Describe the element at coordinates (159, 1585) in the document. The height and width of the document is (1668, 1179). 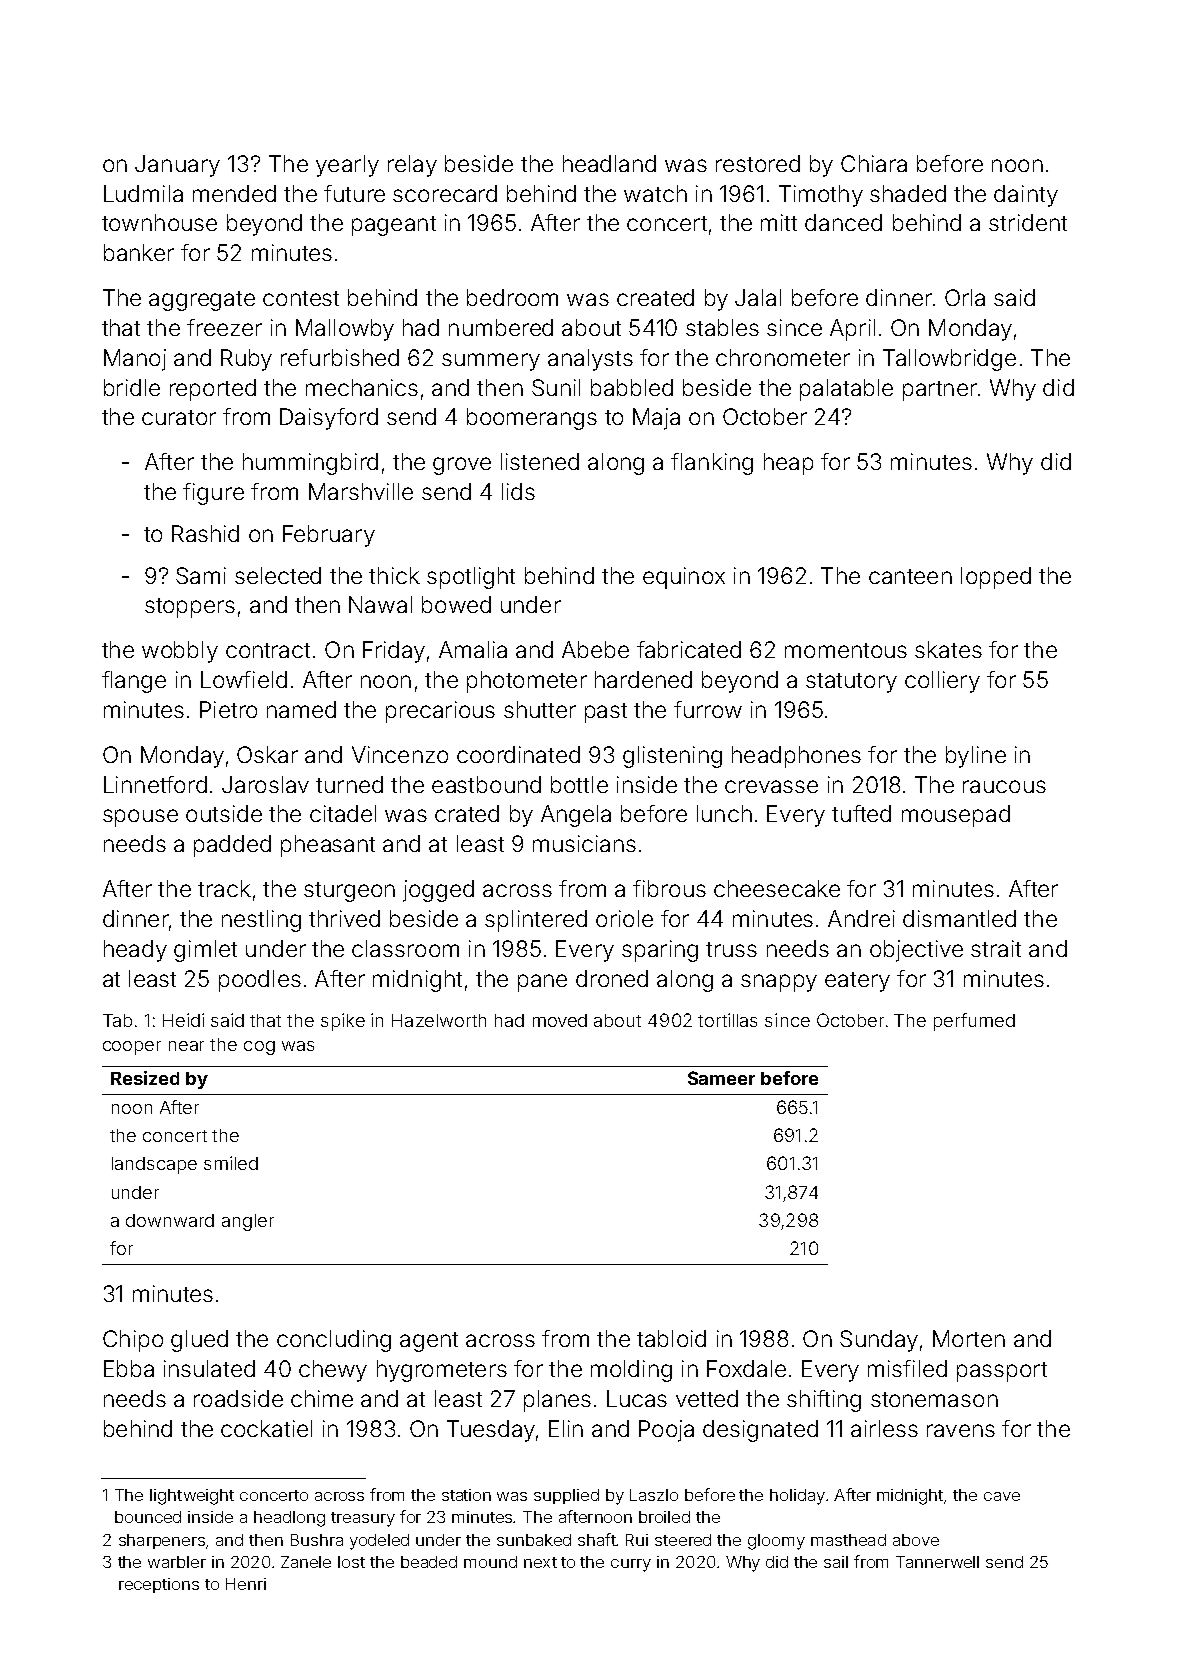
I see `receptions` at that location.
